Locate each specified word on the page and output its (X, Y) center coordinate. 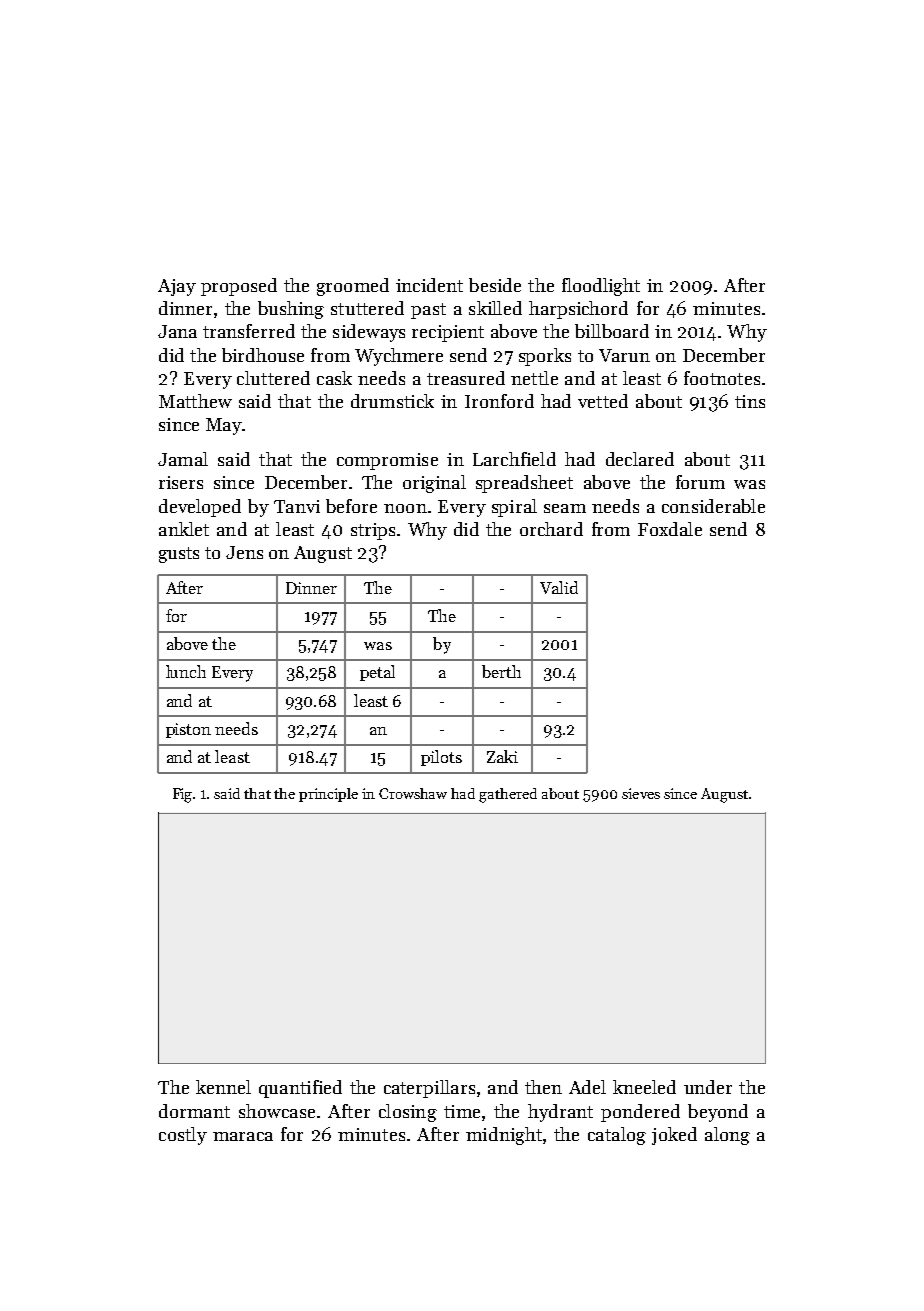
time (462, 1111)
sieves (641, 793)
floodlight (601, 287)
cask (334, 378)
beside (495, 285)
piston (188, 730)
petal (377, 673)
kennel (223, 1087)
